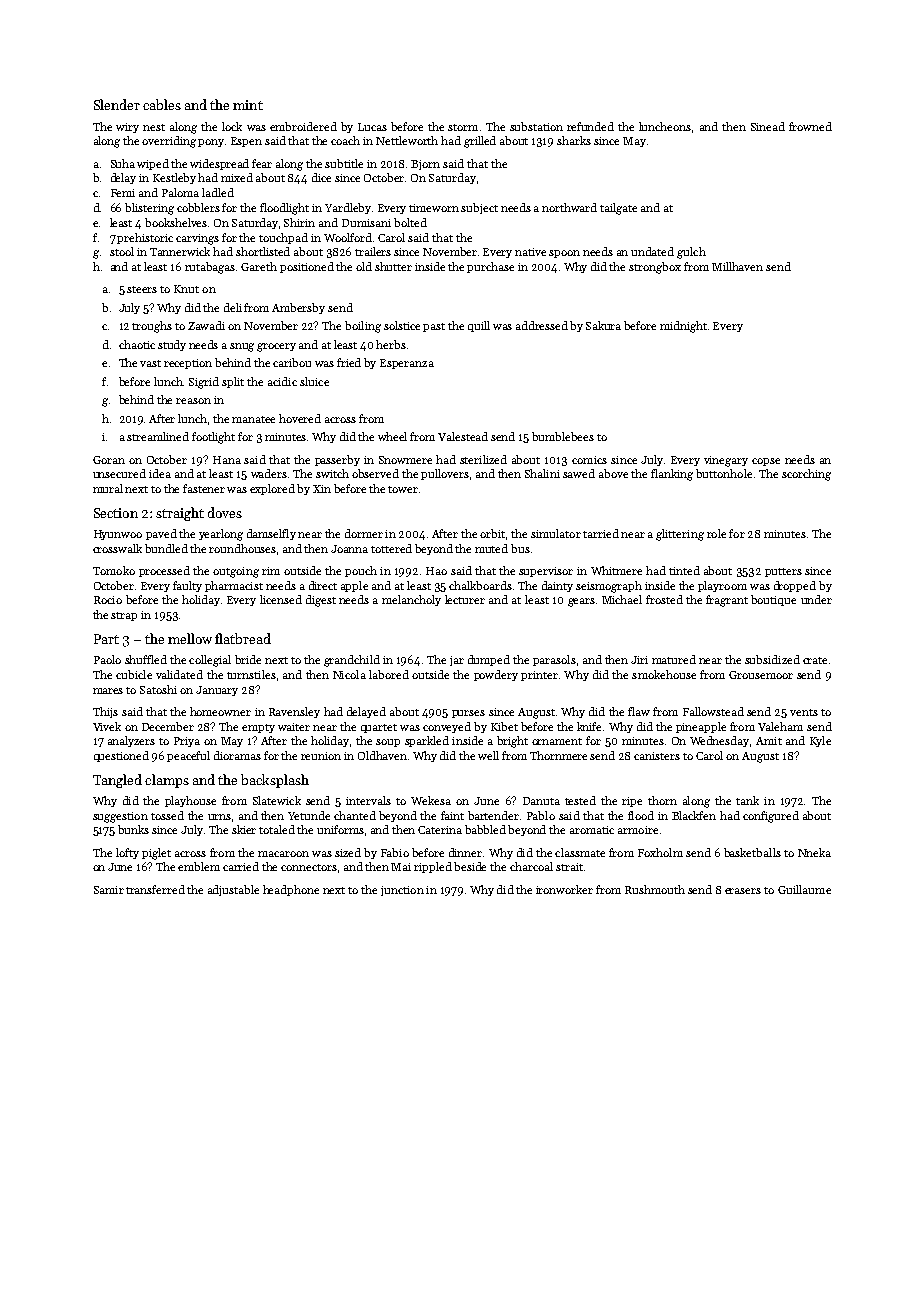 The image size is (924, 1308). I want to click on Slender, so click(117, 104).
